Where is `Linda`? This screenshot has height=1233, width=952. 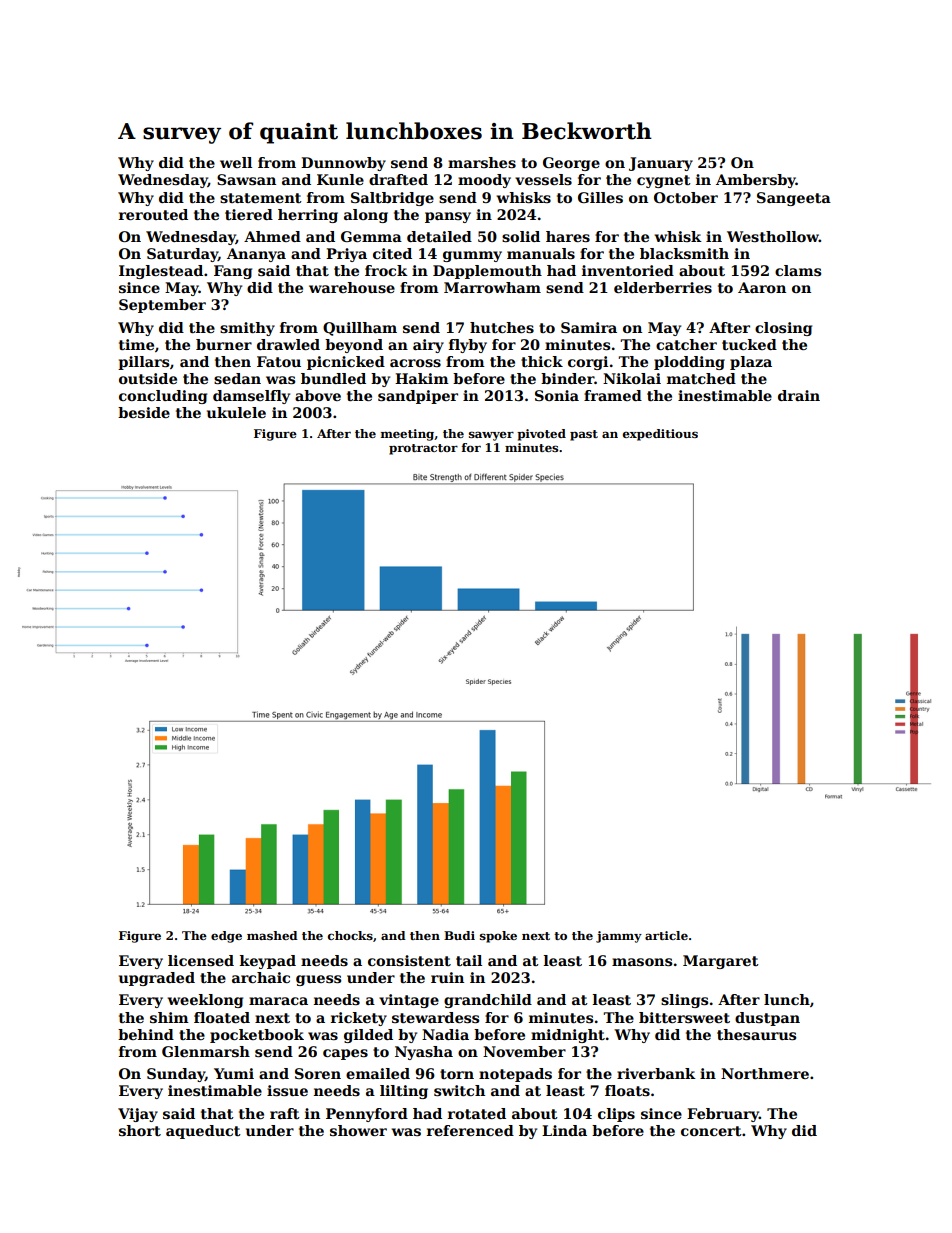
Linda is located at coordinates (564, 1130).
